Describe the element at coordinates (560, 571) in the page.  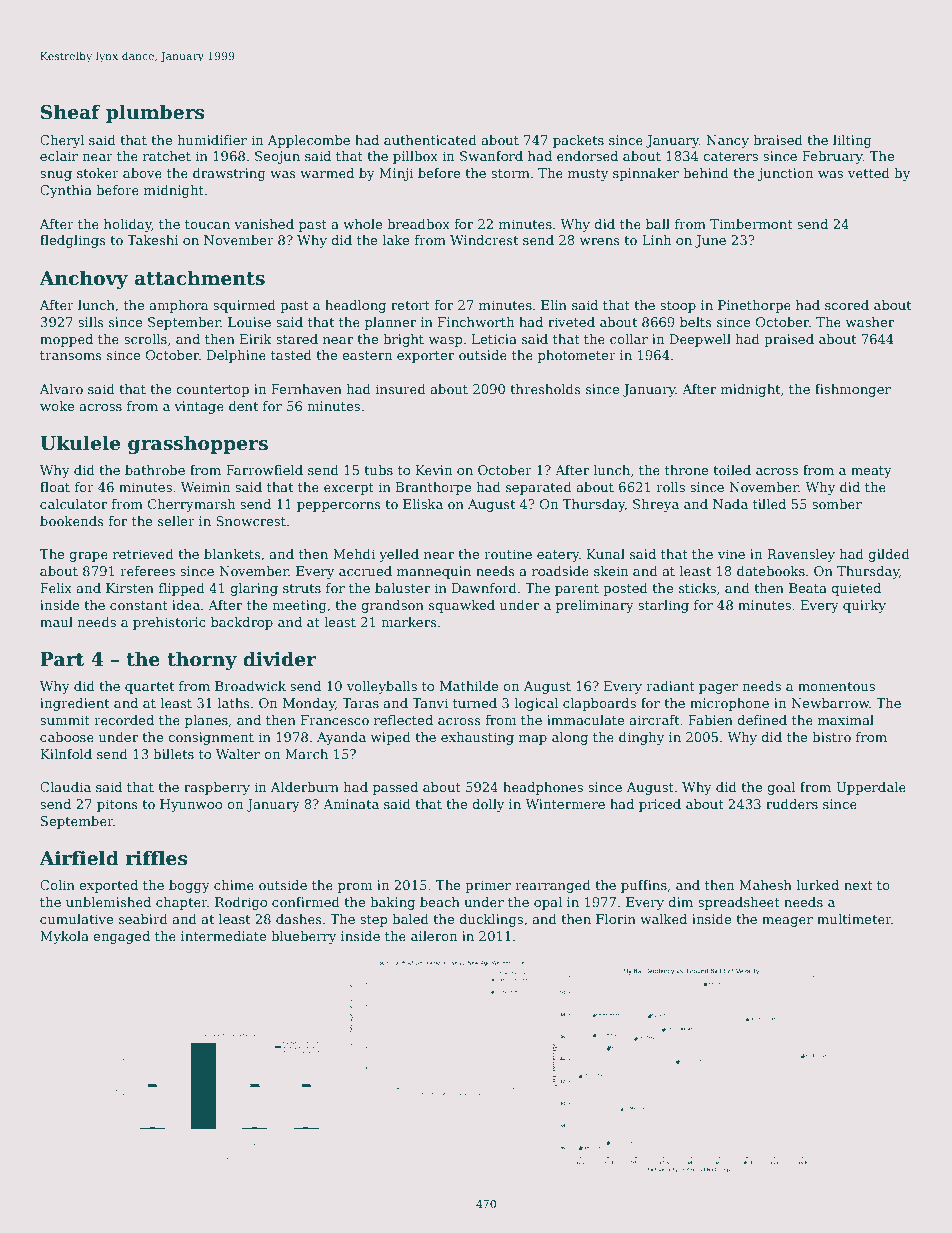
I see `roadside` at that location.
